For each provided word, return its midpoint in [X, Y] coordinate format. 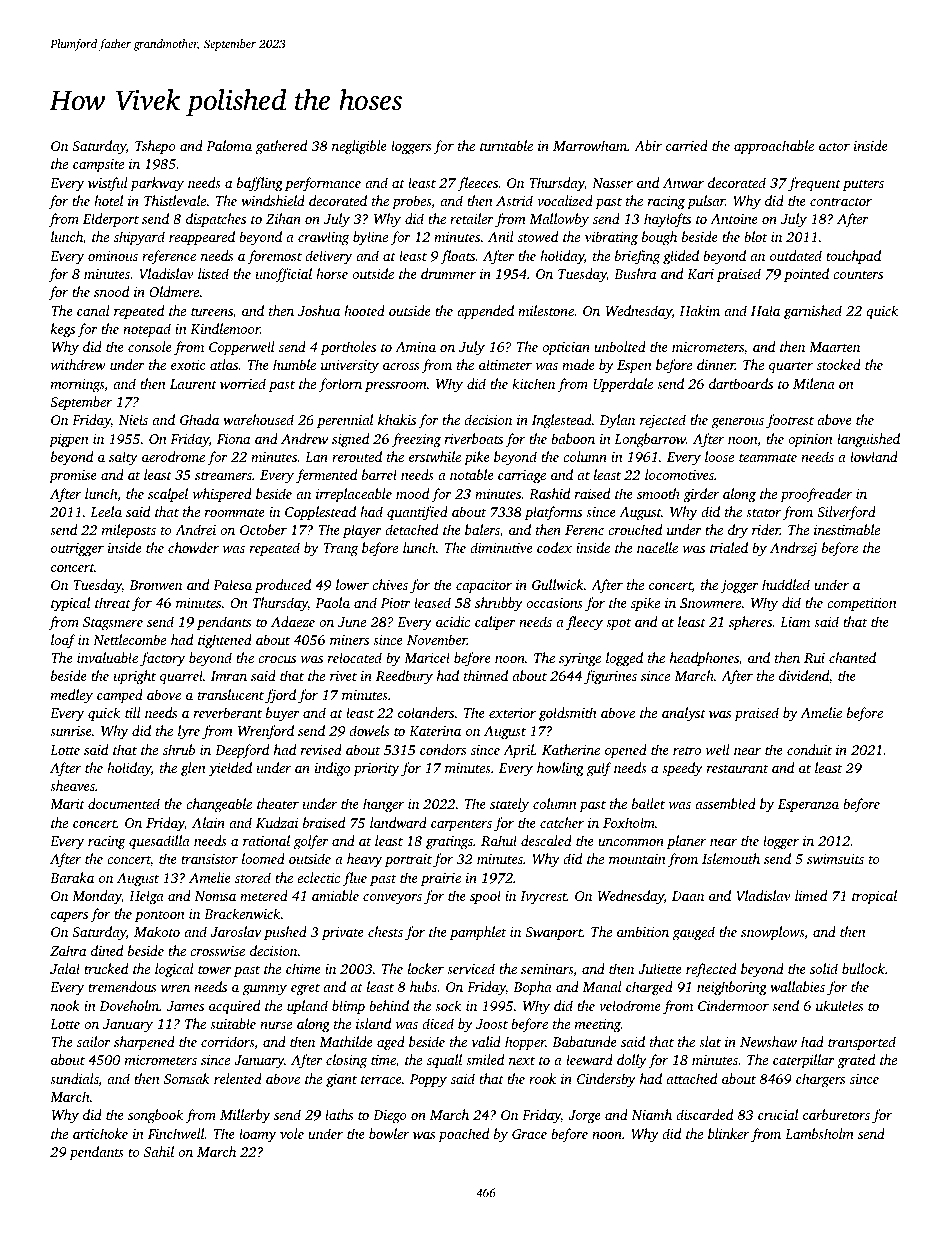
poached [463, 1135]
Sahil [159, 1151]
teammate [768, 457]
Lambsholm [819, 1133]
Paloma [229, 145]
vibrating [611, 238]
